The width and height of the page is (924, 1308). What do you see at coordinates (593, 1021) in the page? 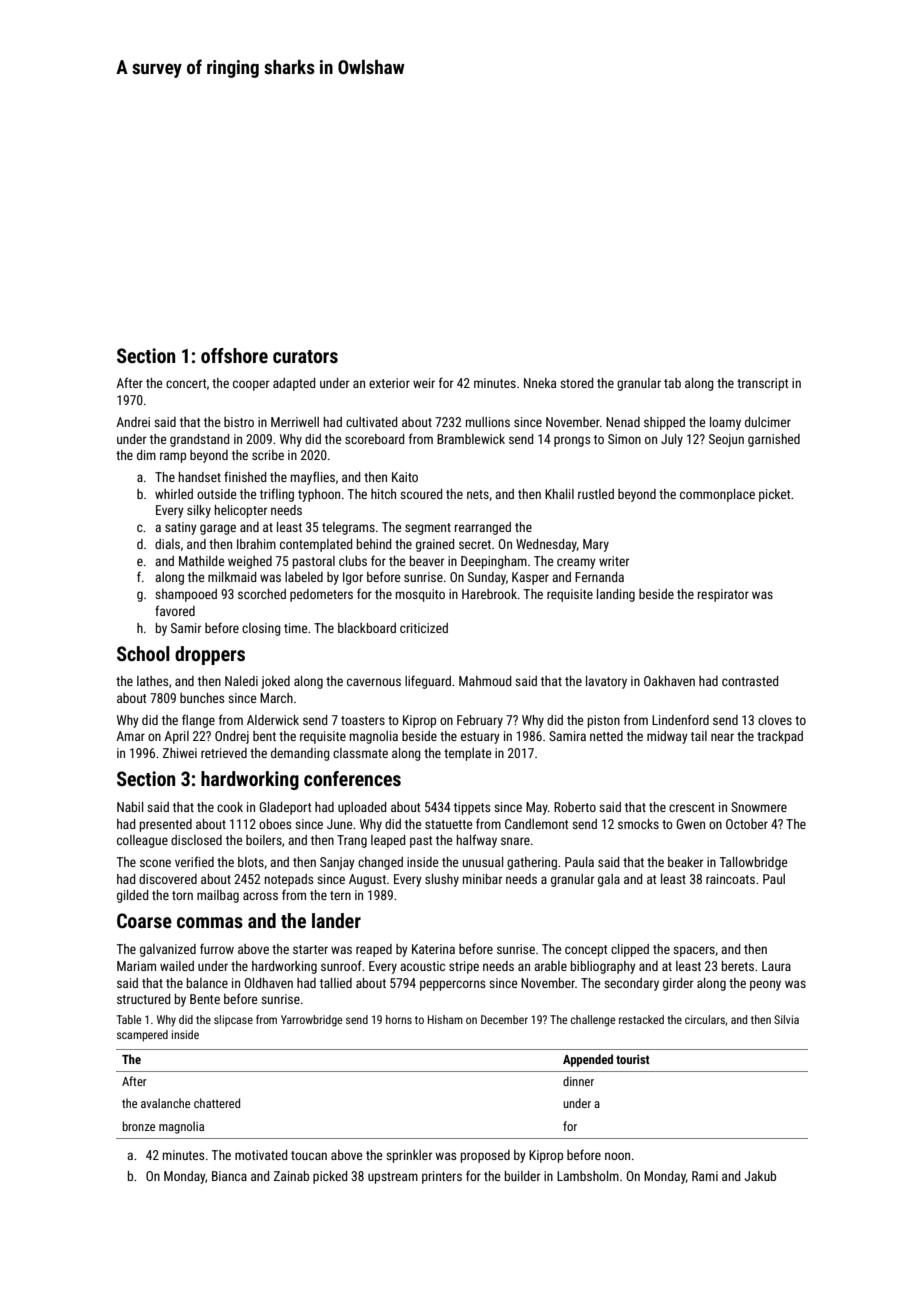
I see `challenge` at bounding box center [593, 1021].
